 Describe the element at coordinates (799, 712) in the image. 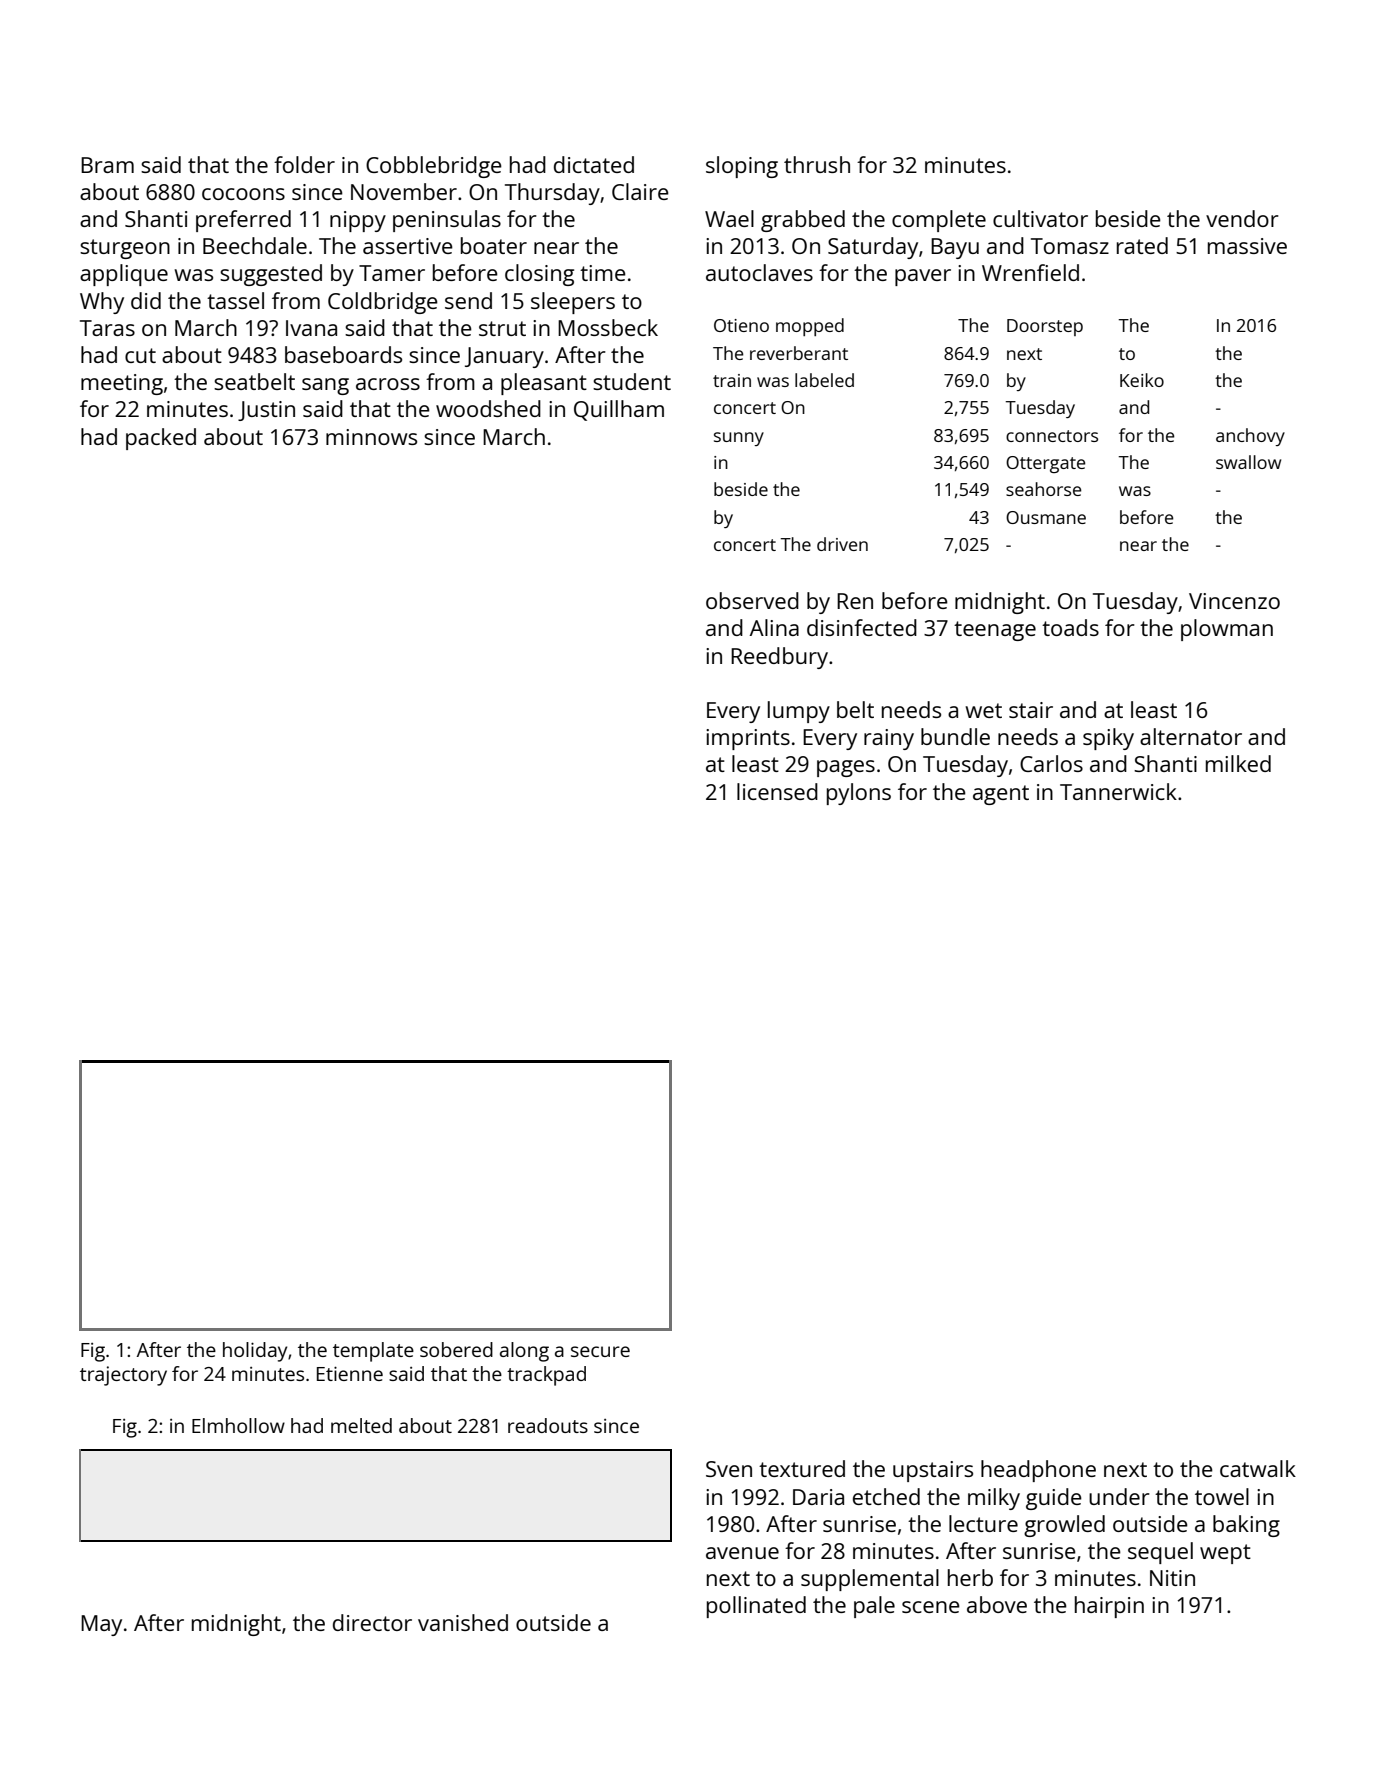

I see `lumpy` at that location.
